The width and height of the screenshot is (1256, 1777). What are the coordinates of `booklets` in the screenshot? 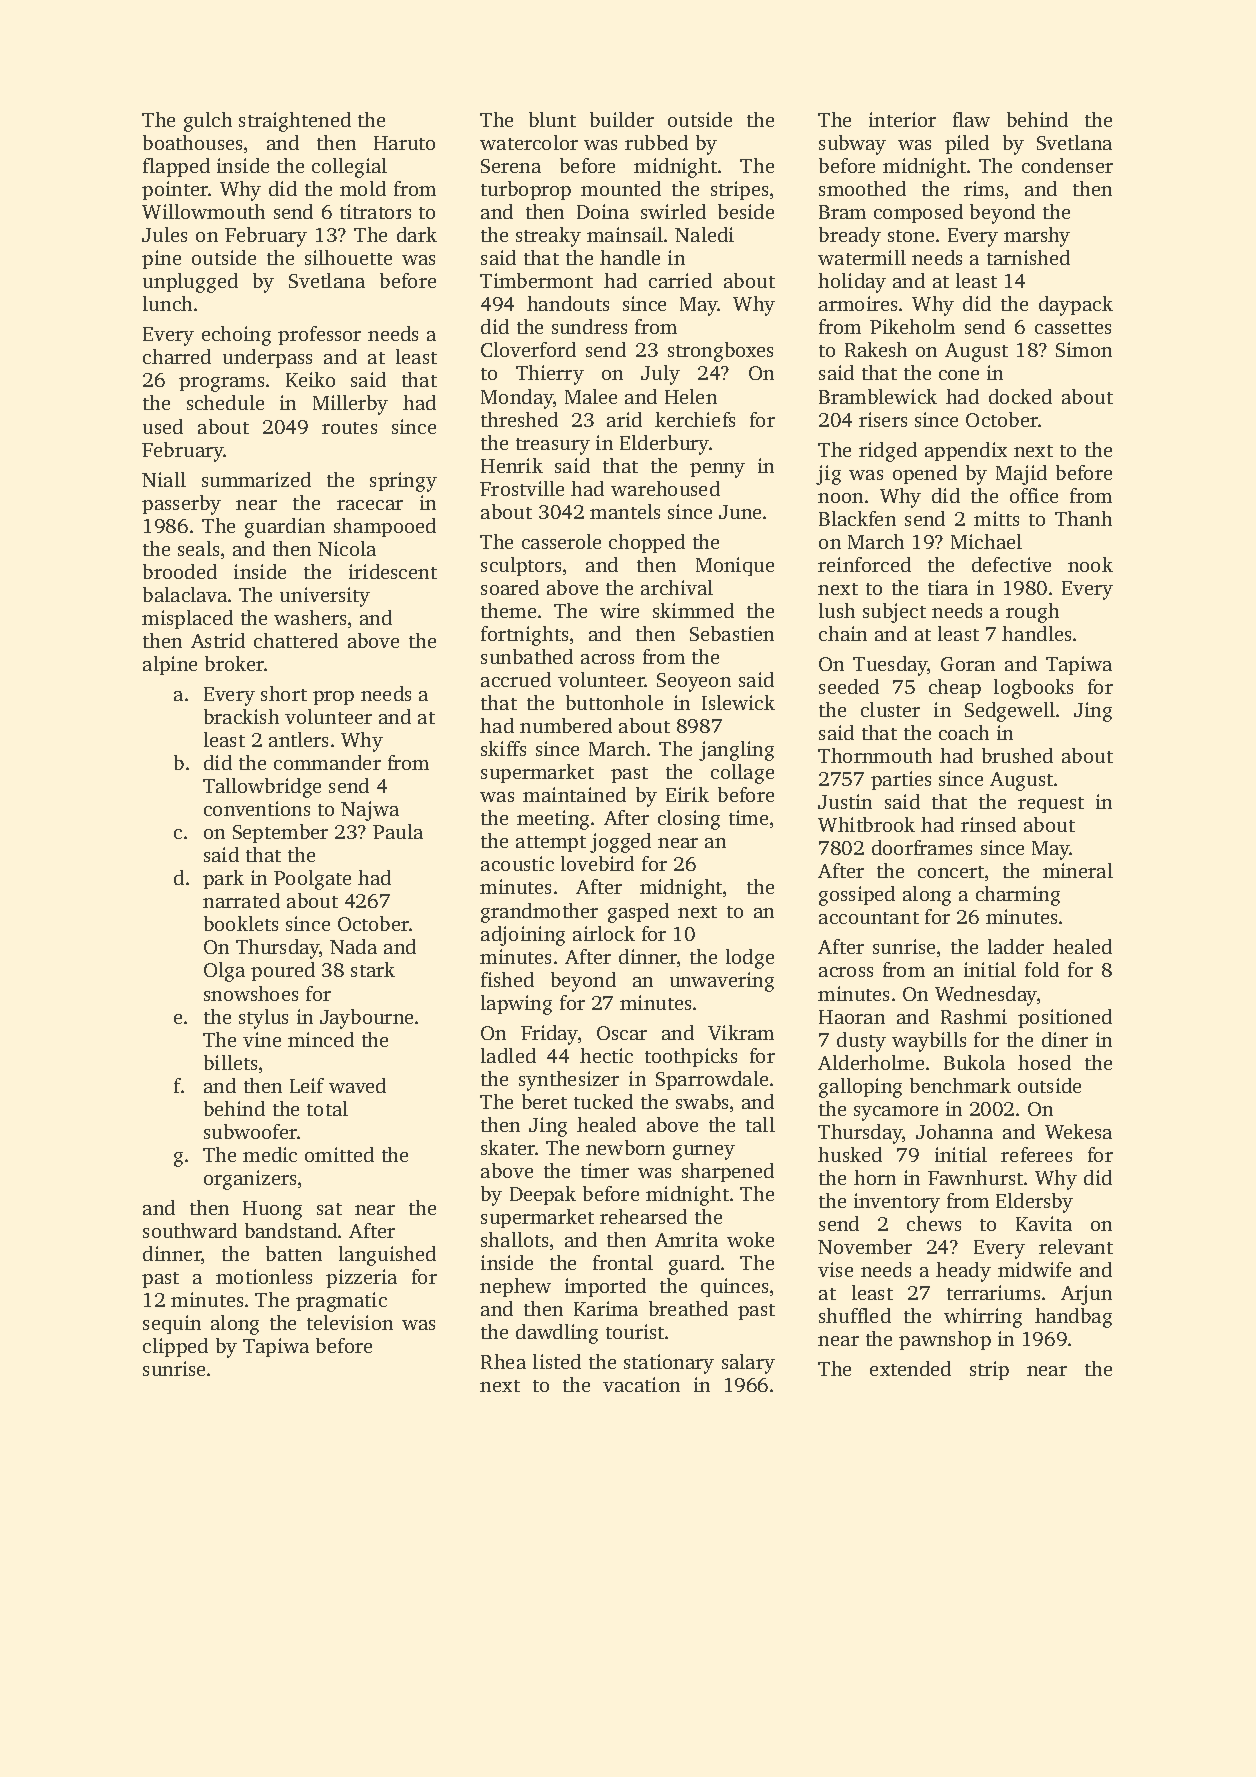 It's located at (241, 923).
